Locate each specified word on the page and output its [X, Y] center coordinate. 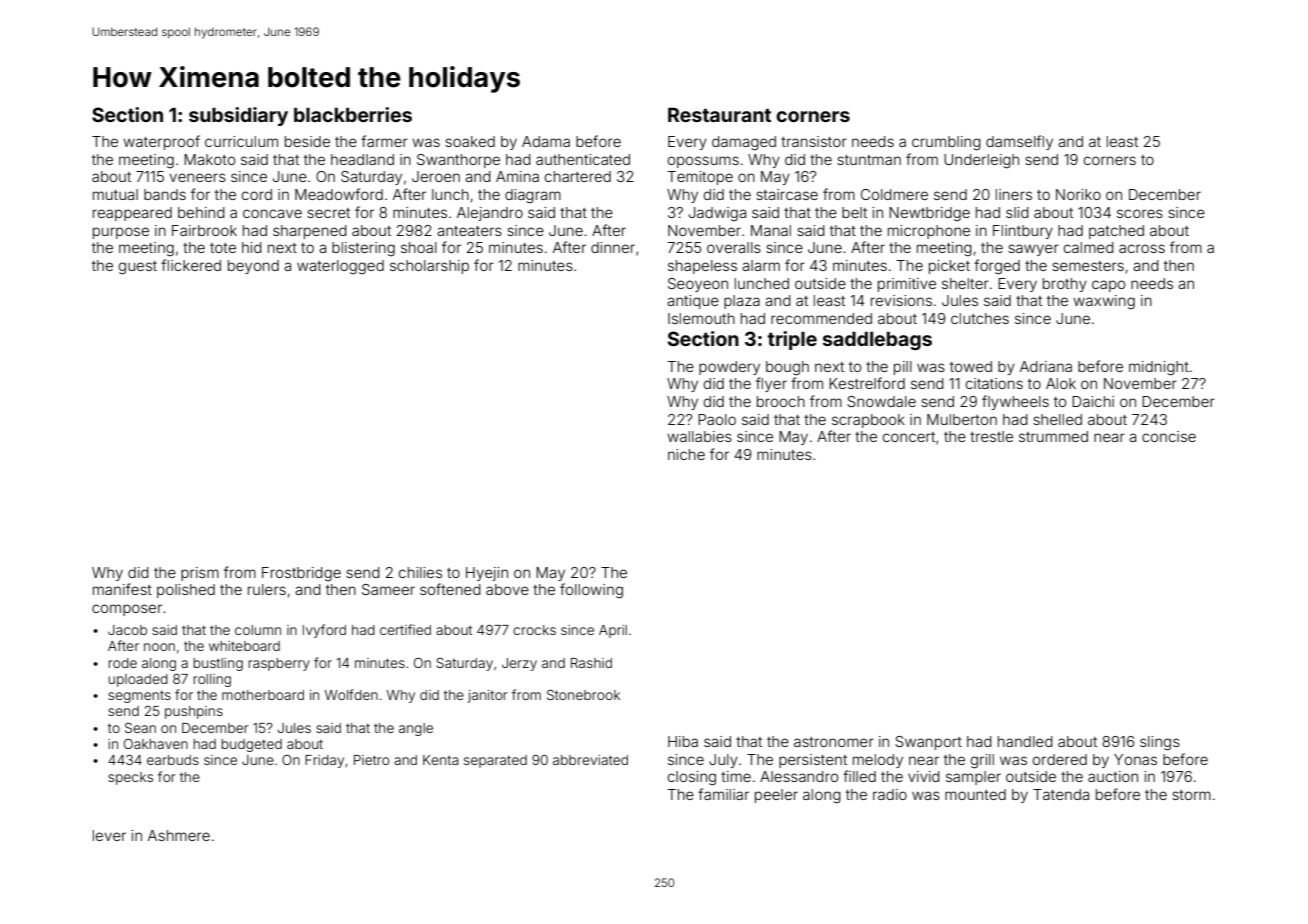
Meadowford [339, 194]
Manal [771, 230]
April [613, 631]
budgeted [251, 745]
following [591, 591]
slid [1017, 212]
